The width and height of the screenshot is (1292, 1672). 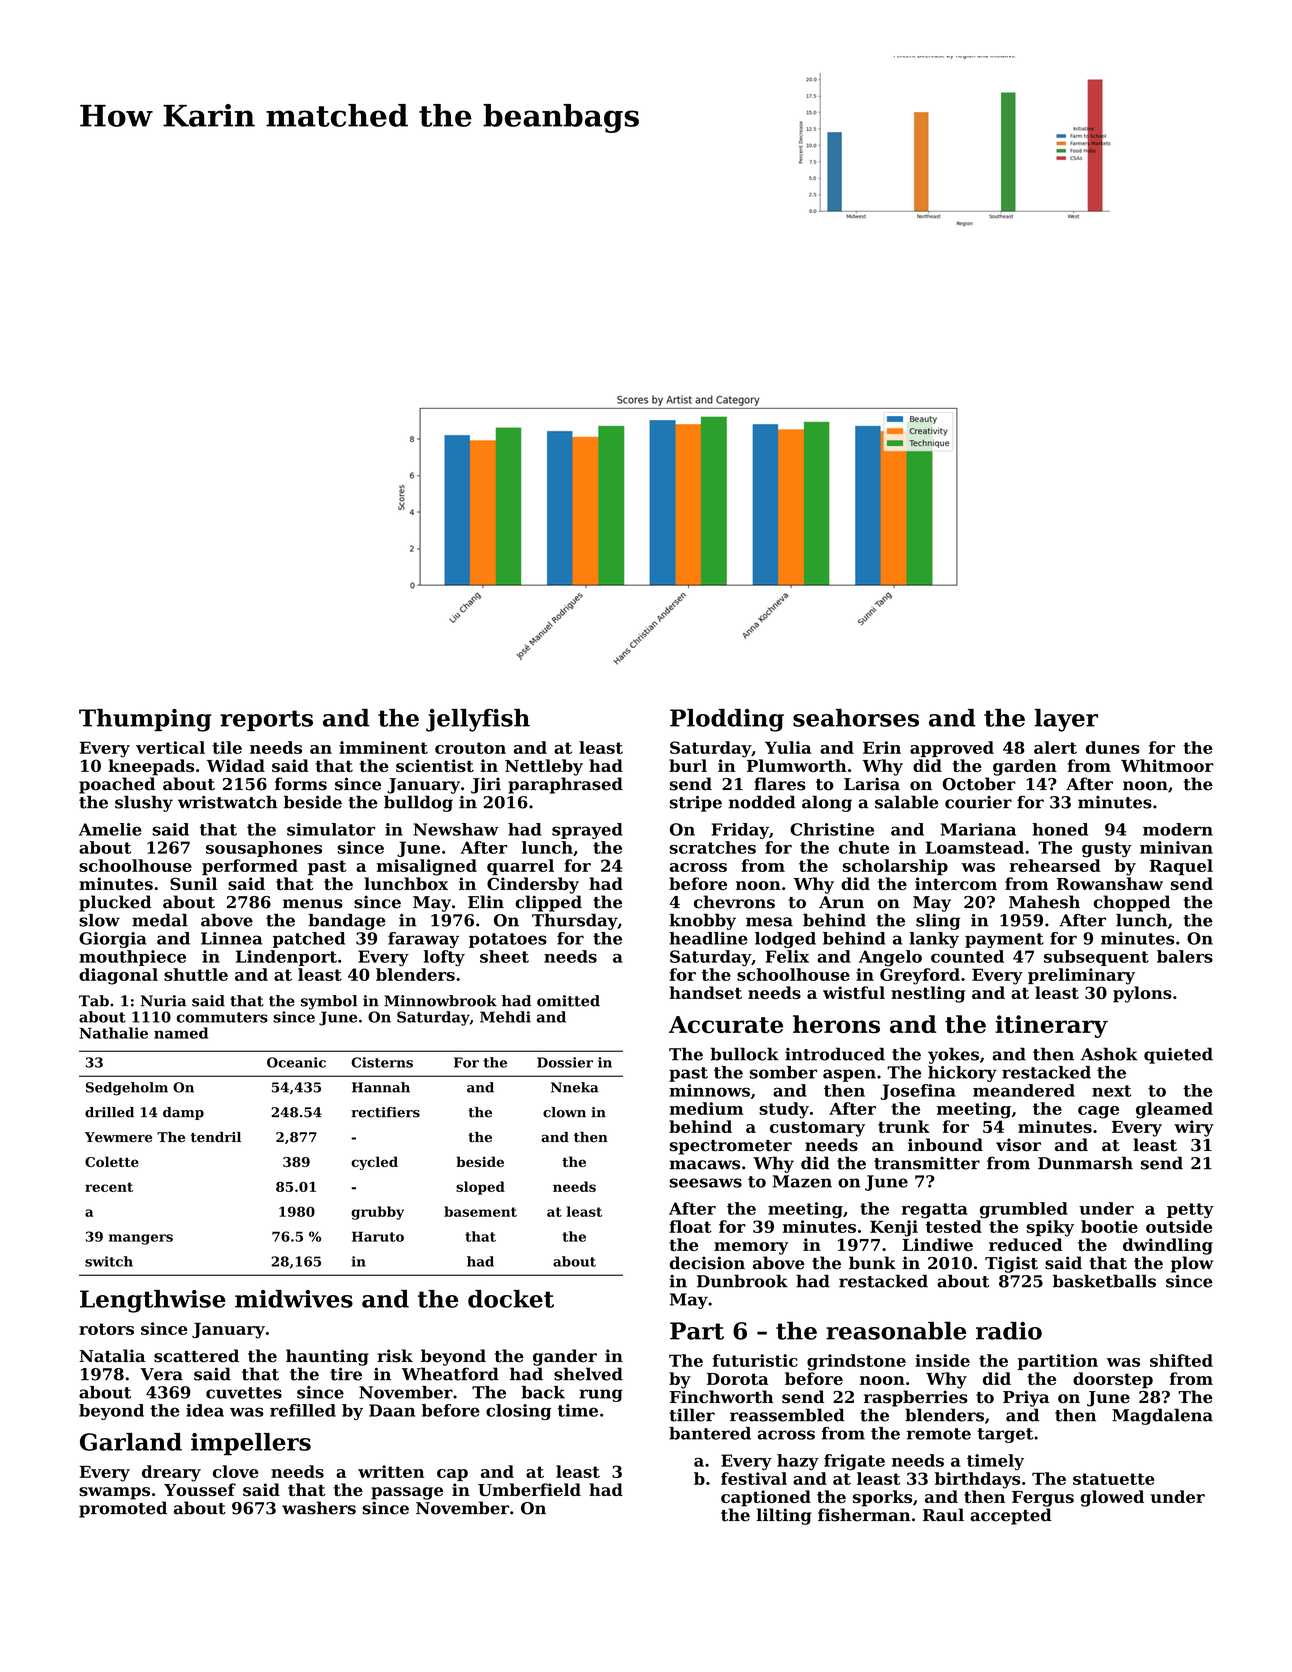 I want to click on lofty, so click(x=444, y=958).
